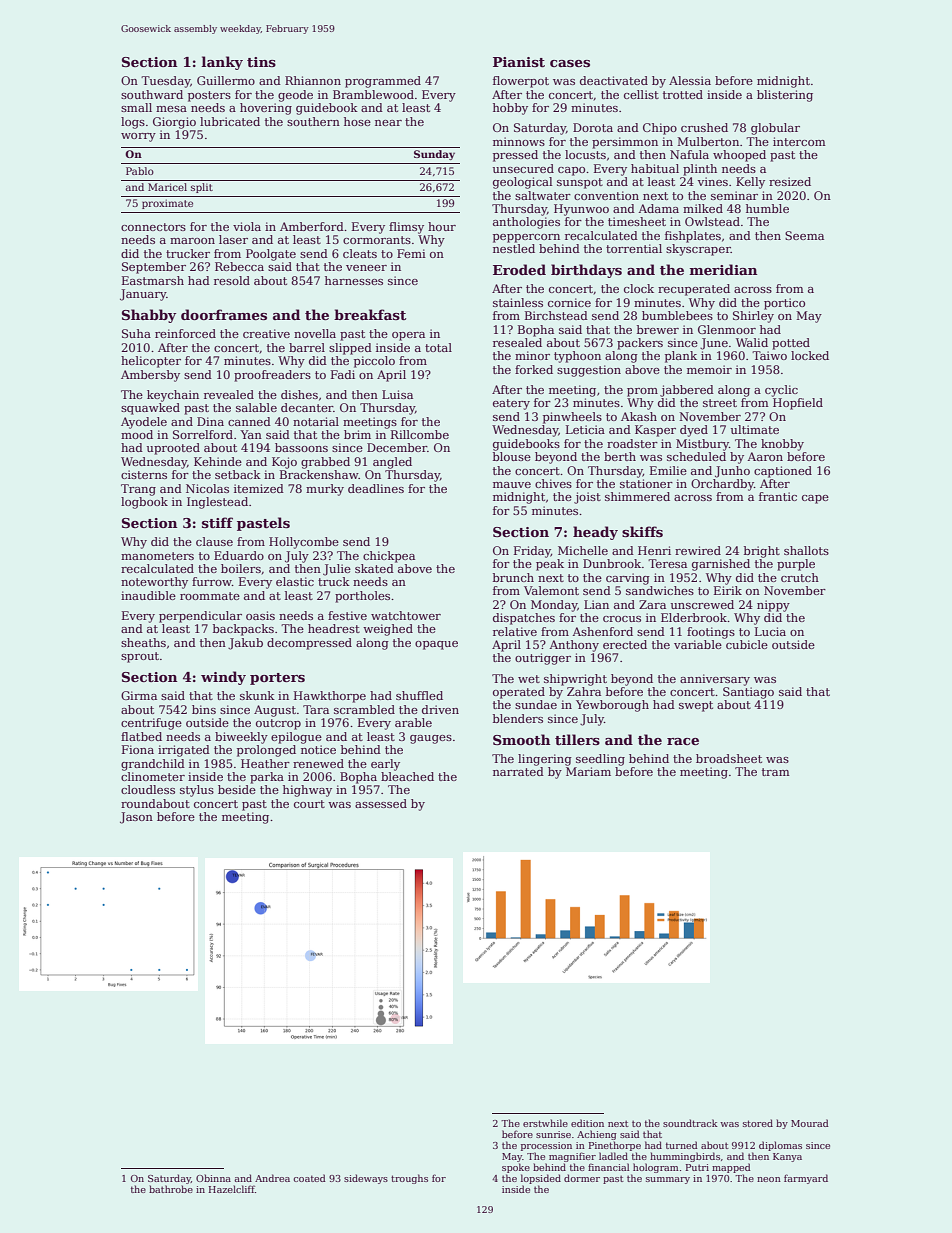  What do you see at coordinates (810, 1123) in the document?
I see `Mourad` at bounding box center [810, 1123].
